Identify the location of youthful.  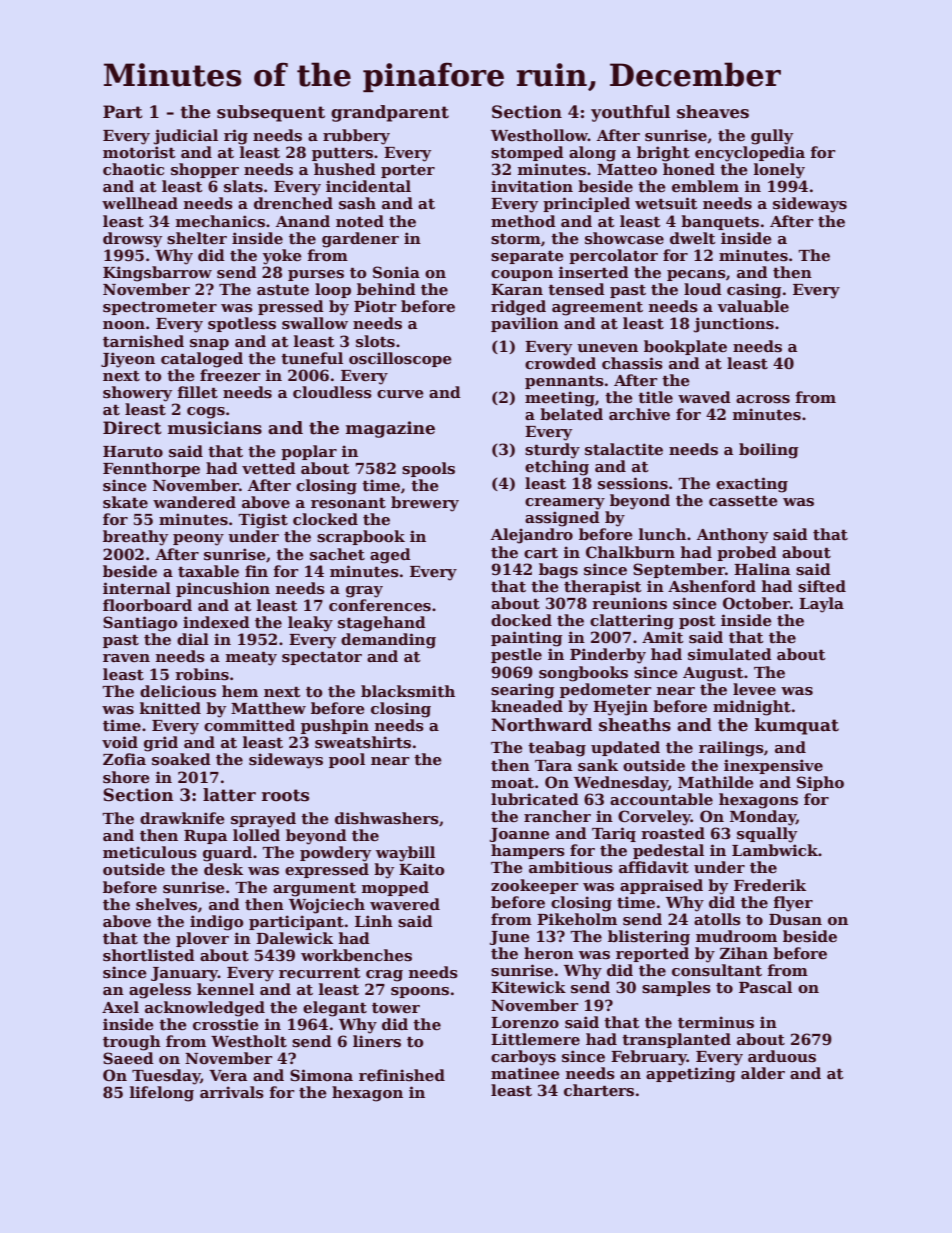
(630, 113).
